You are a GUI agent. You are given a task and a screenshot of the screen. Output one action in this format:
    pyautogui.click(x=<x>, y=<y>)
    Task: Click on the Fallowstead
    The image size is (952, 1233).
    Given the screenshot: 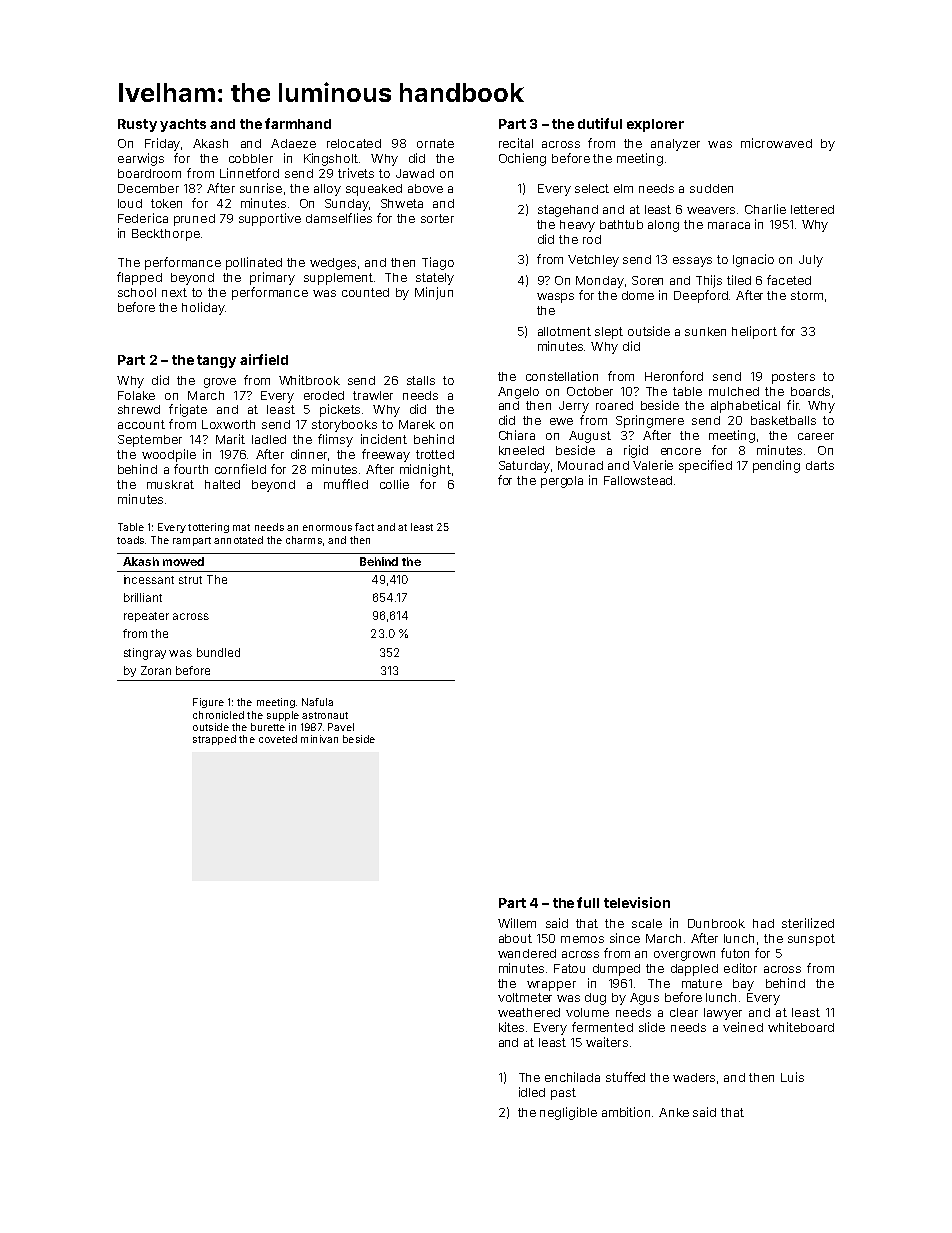 What is the action you would take?
    pyautogui.click(x=638, y=480)
